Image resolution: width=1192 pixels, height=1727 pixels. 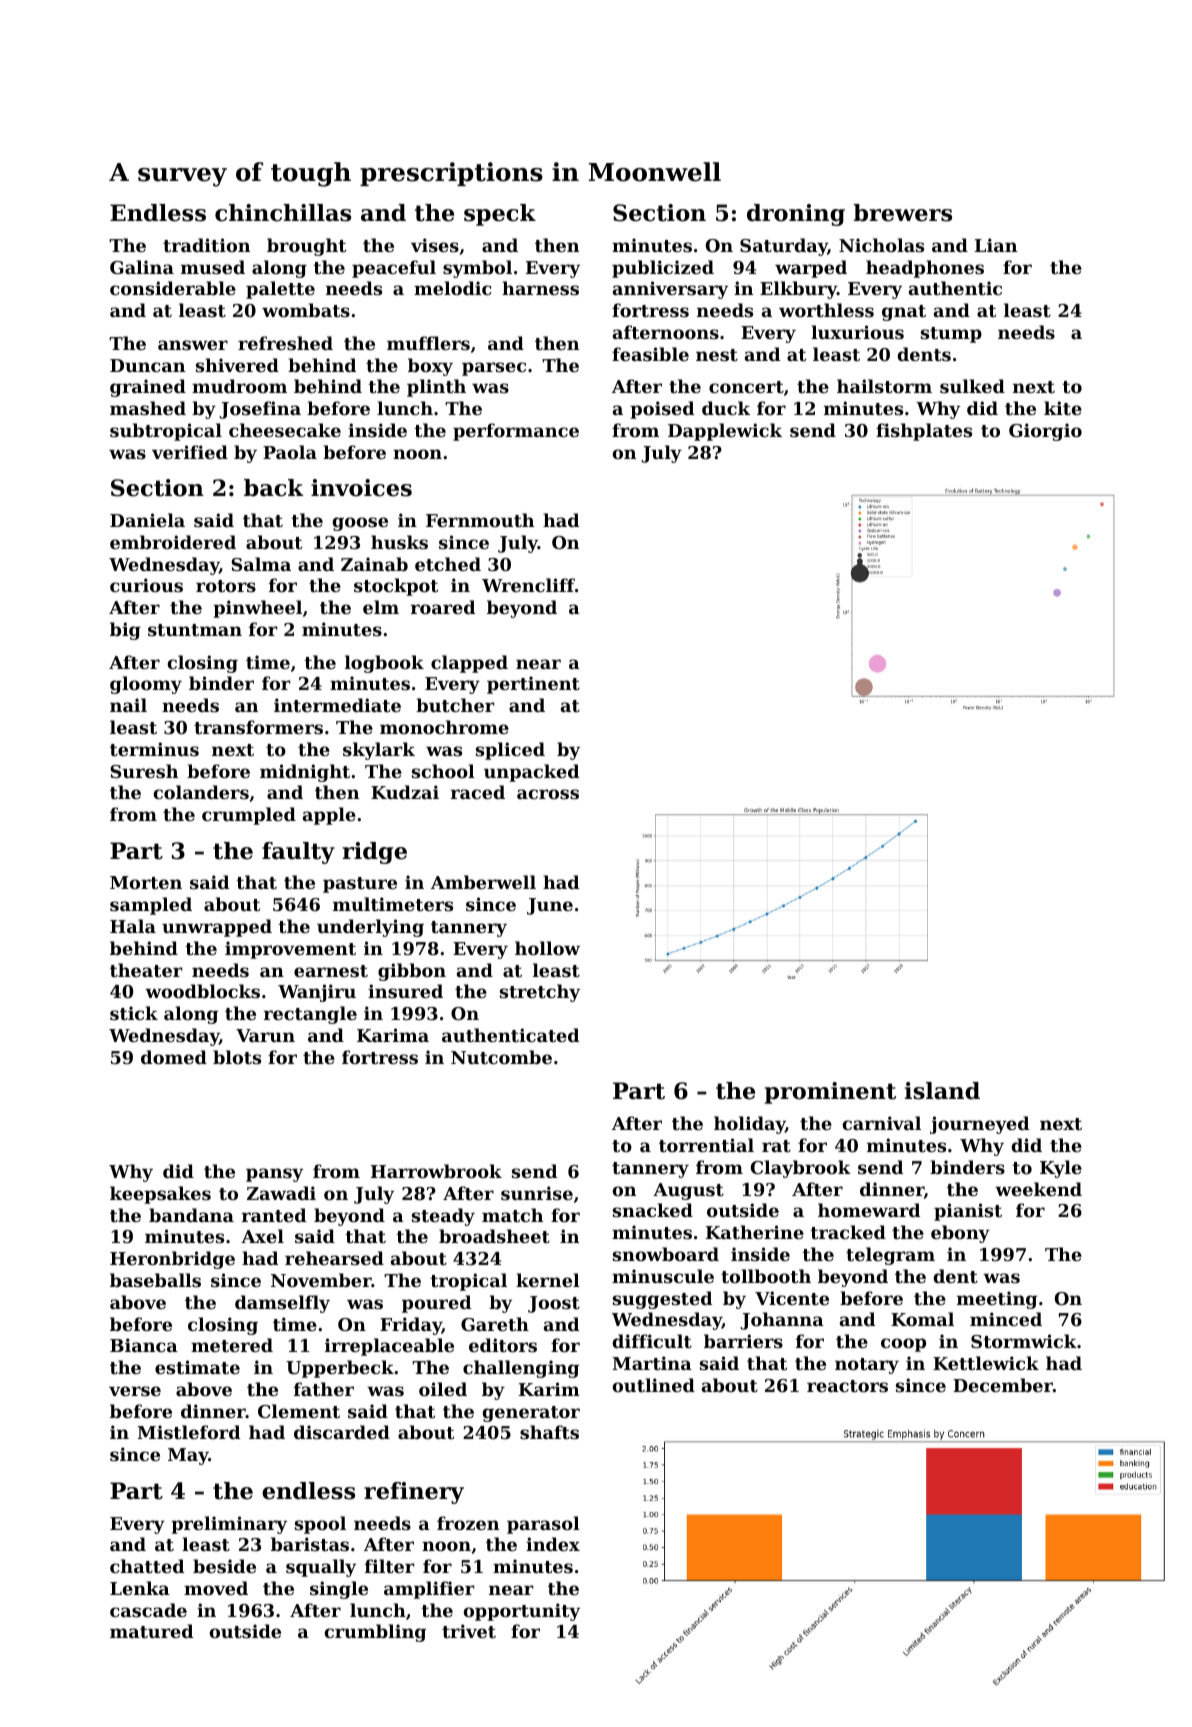 What do you see at coordinates (521, 1612) in the screenshot?
I see `opportunity` at bounding box center [521, 1612].
